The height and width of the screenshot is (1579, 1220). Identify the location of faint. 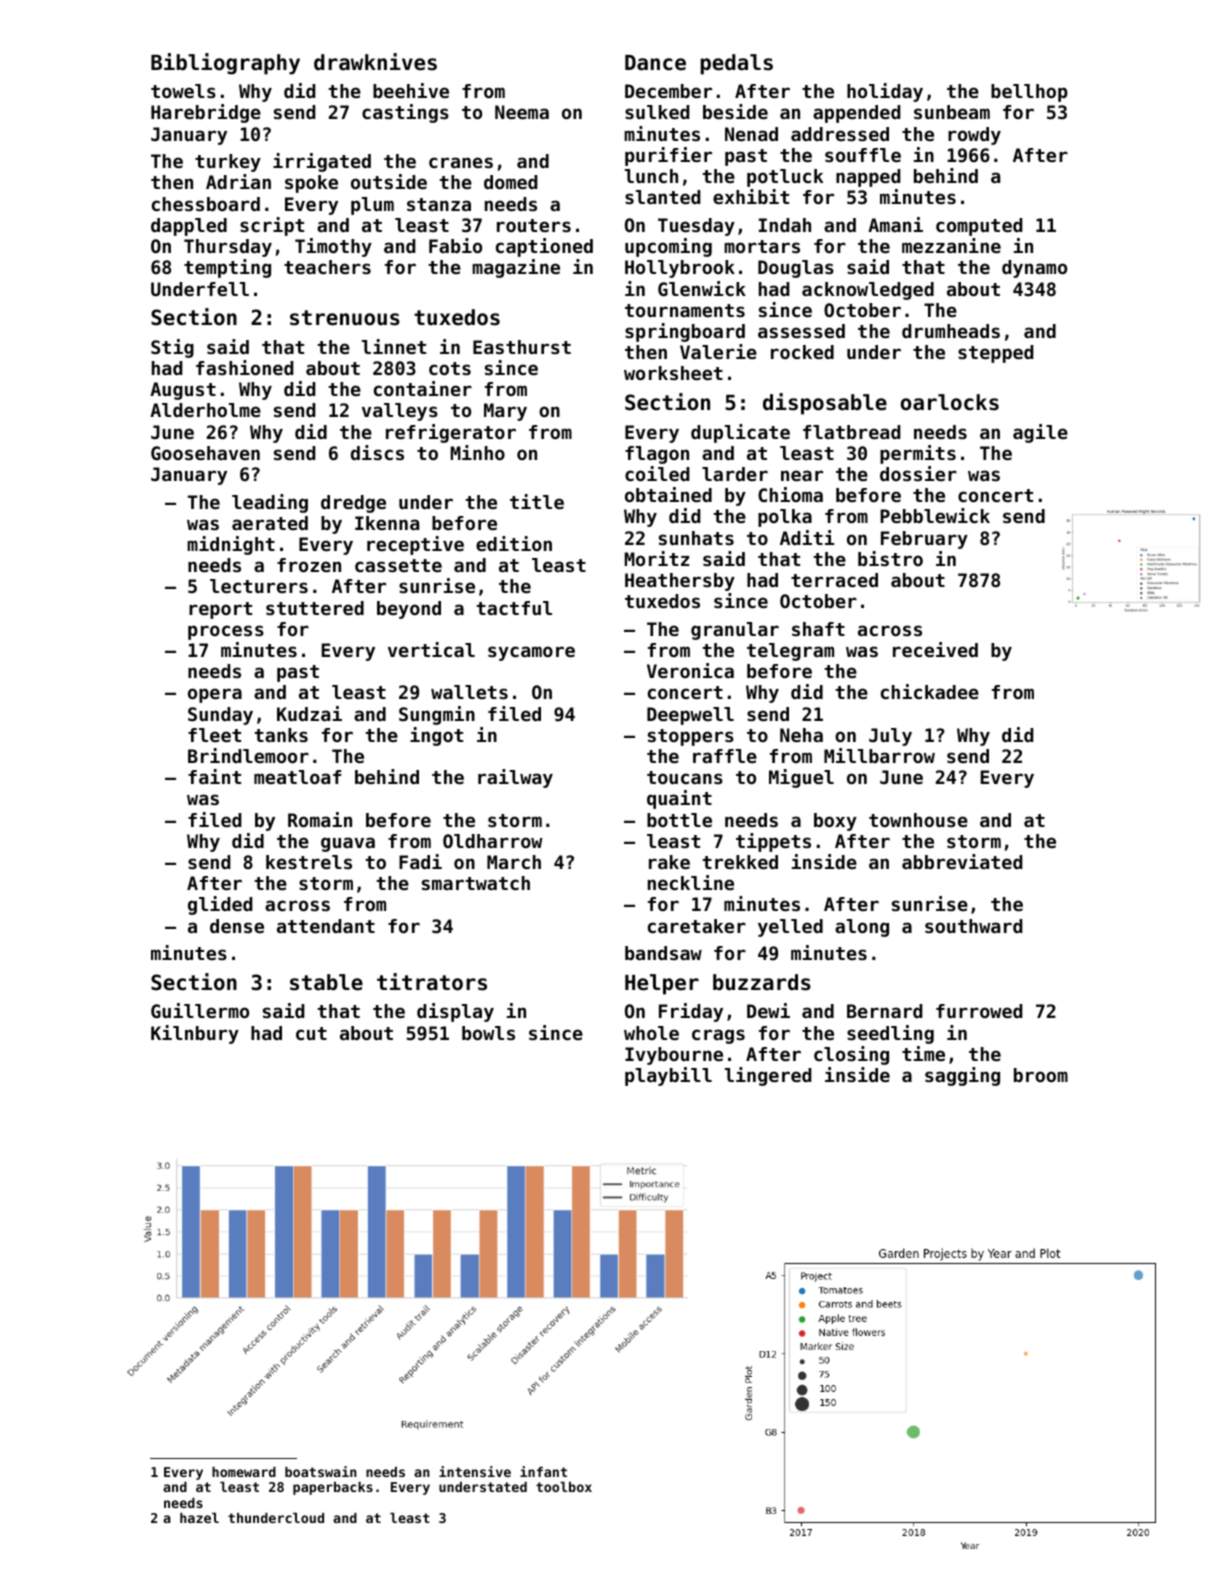
(214, 776).
